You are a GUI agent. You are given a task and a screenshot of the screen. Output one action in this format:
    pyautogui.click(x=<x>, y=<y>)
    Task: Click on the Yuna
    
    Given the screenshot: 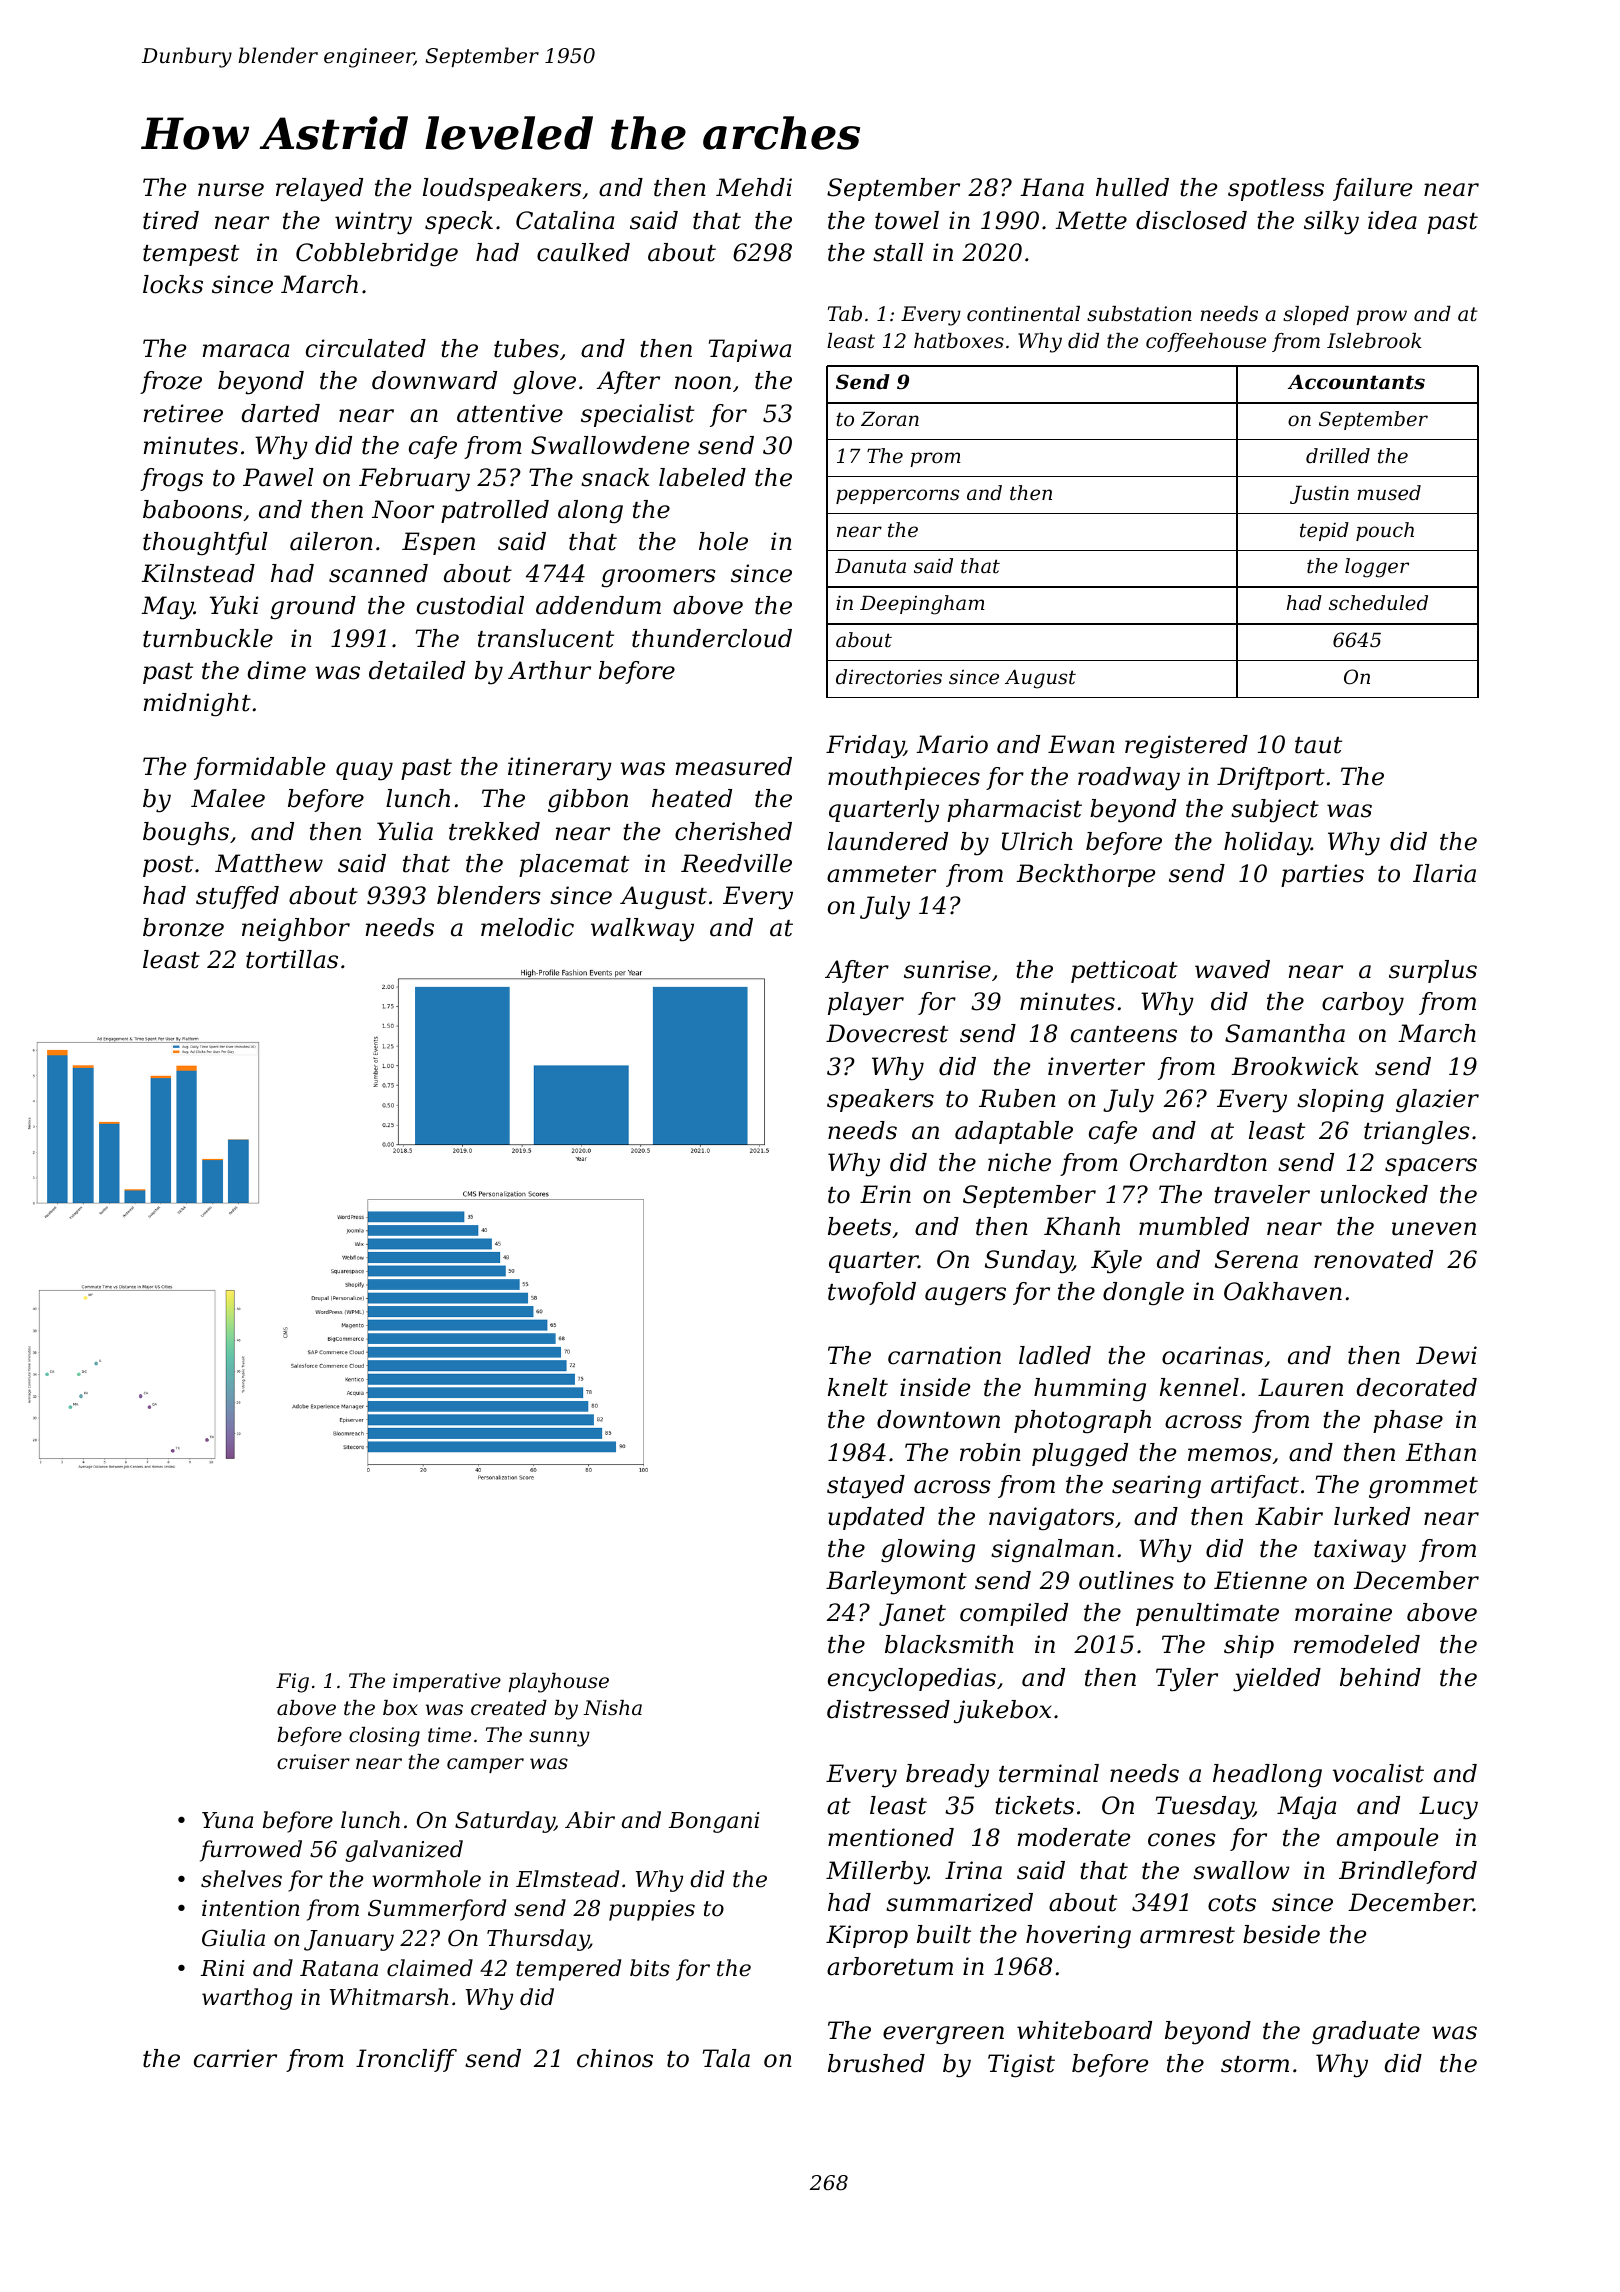 What is the action you would take?
    pyautogui.click(x=227, y=1820)
